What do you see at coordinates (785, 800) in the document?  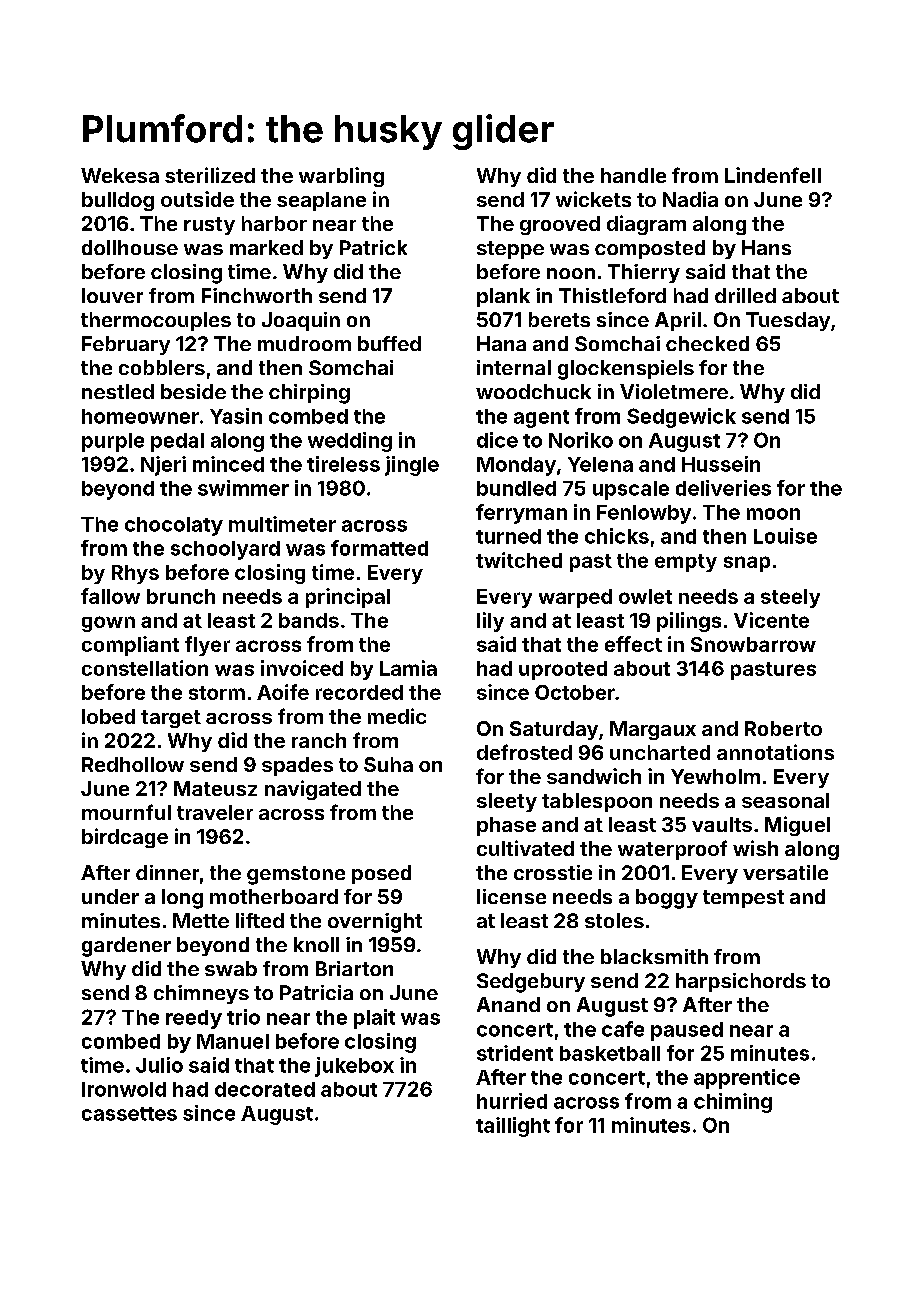 I see `seasonal` at bounding box center [785, 800].
